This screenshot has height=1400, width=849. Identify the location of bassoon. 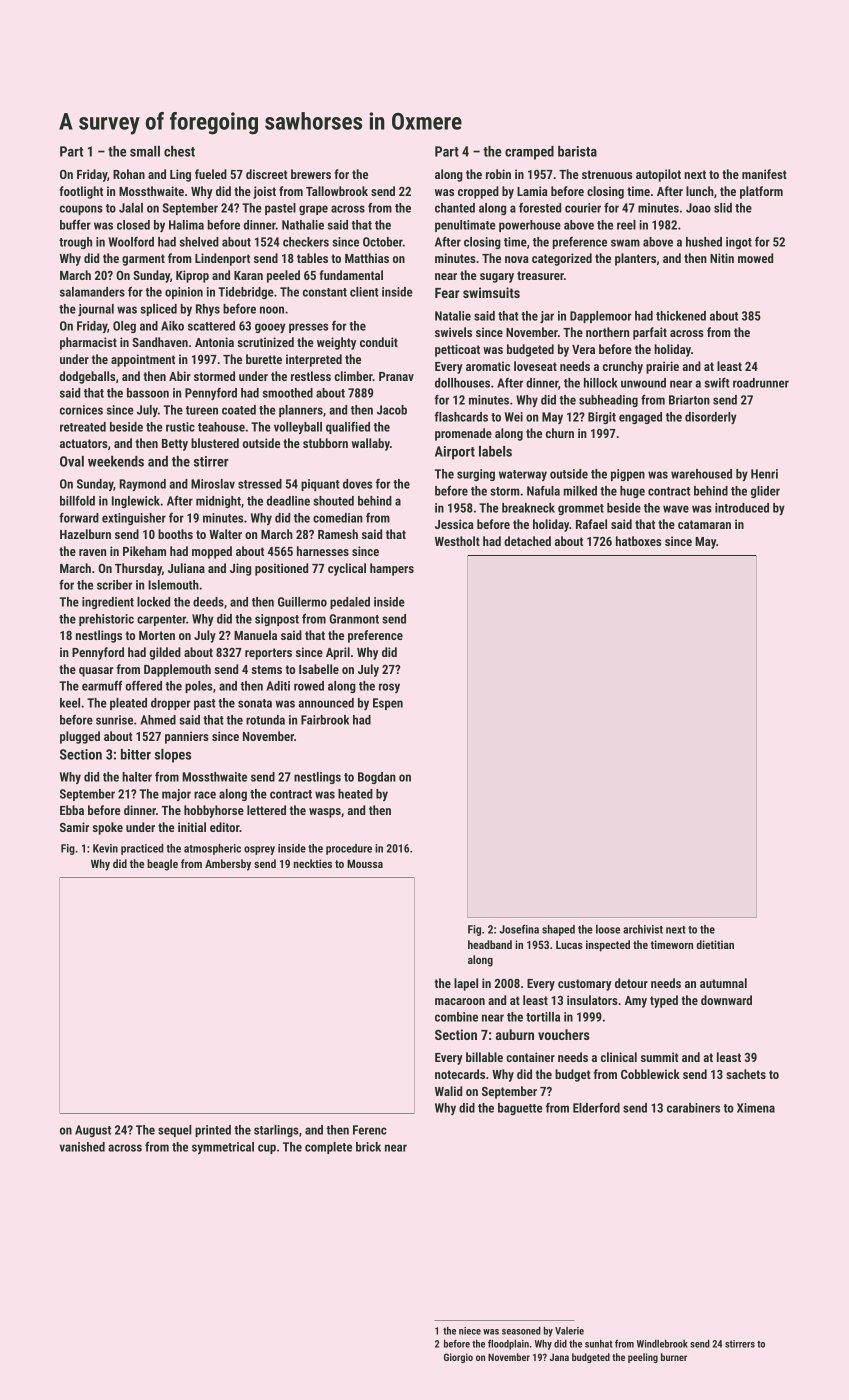
(148, 393).
